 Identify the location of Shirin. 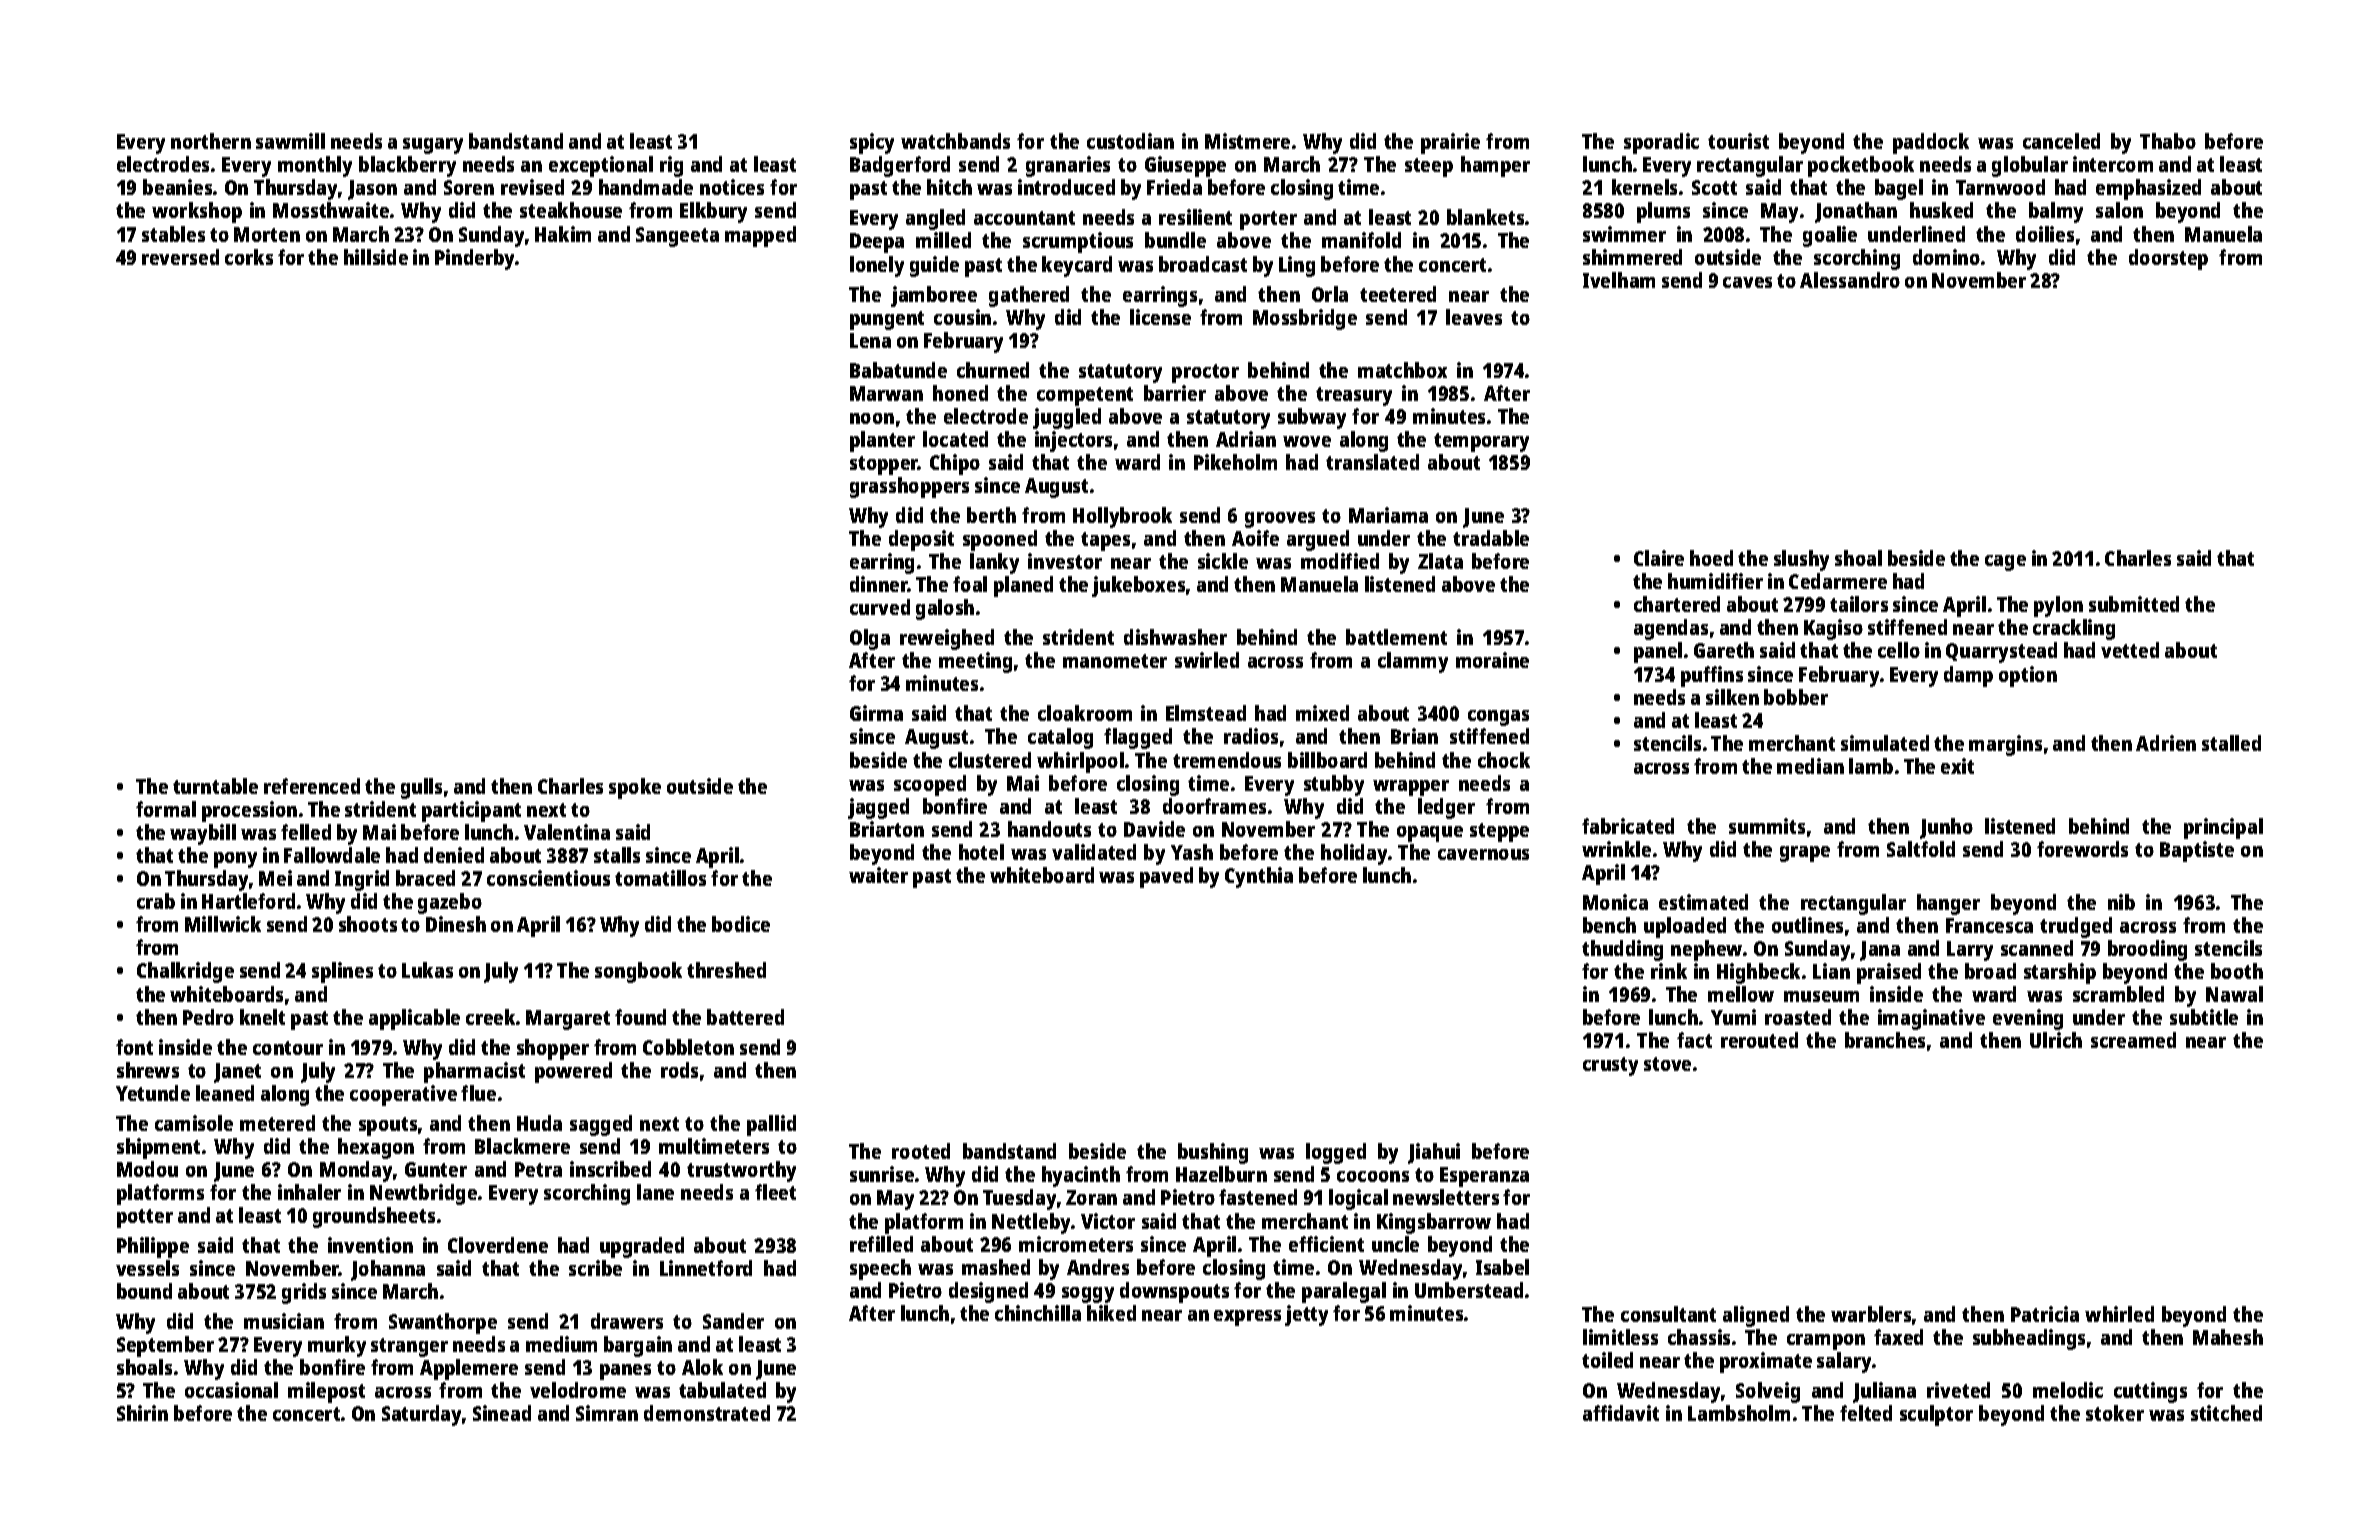
(142, 1413).
